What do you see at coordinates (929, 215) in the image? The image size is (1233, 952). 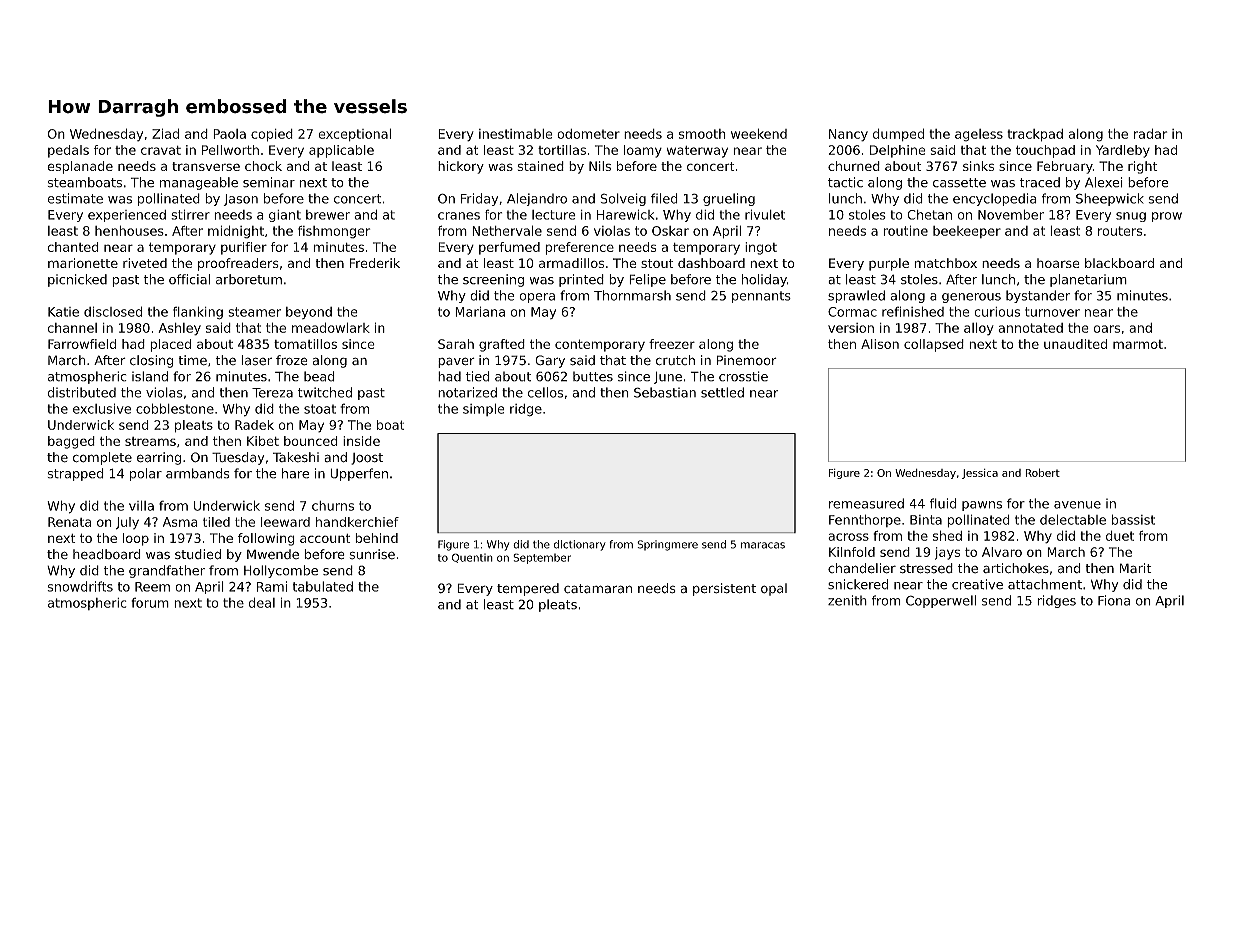 I see `Chetan` at bounding box center [929, 215].
